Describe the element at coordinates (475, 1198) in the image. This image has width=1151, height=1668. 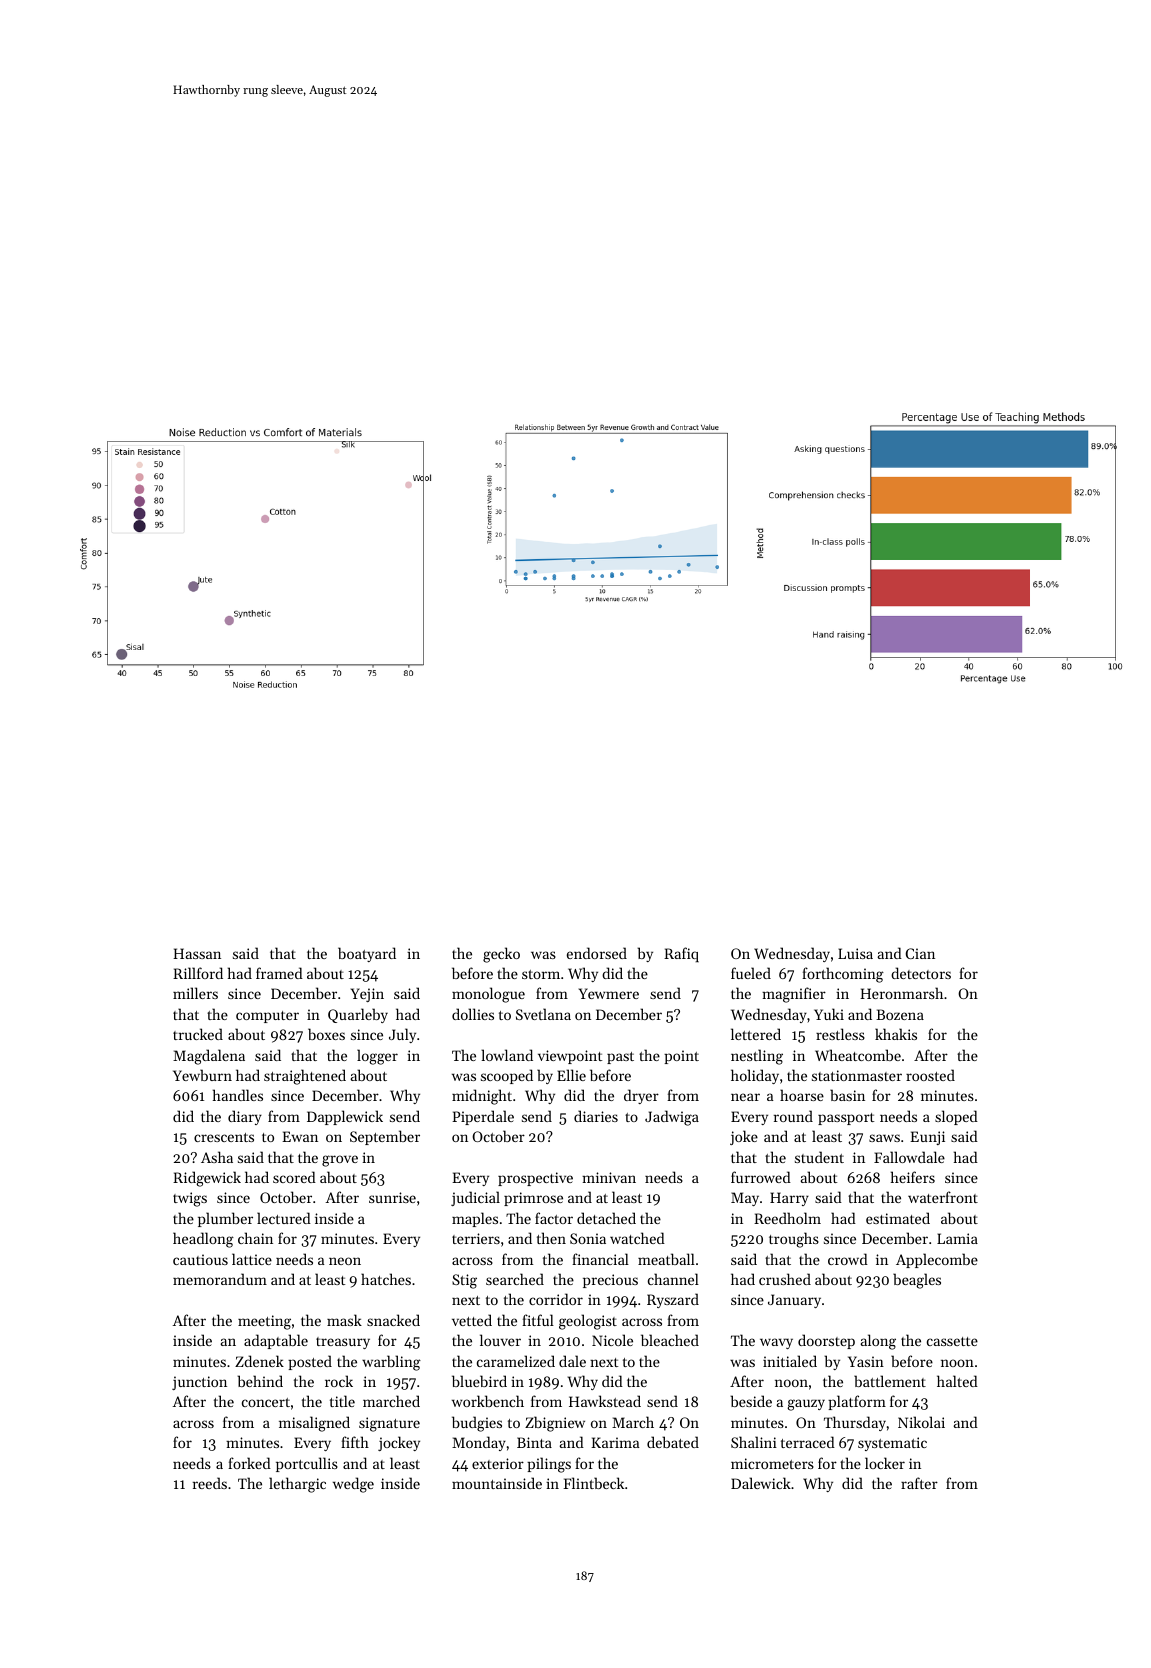
I see `judicial` at that location.
